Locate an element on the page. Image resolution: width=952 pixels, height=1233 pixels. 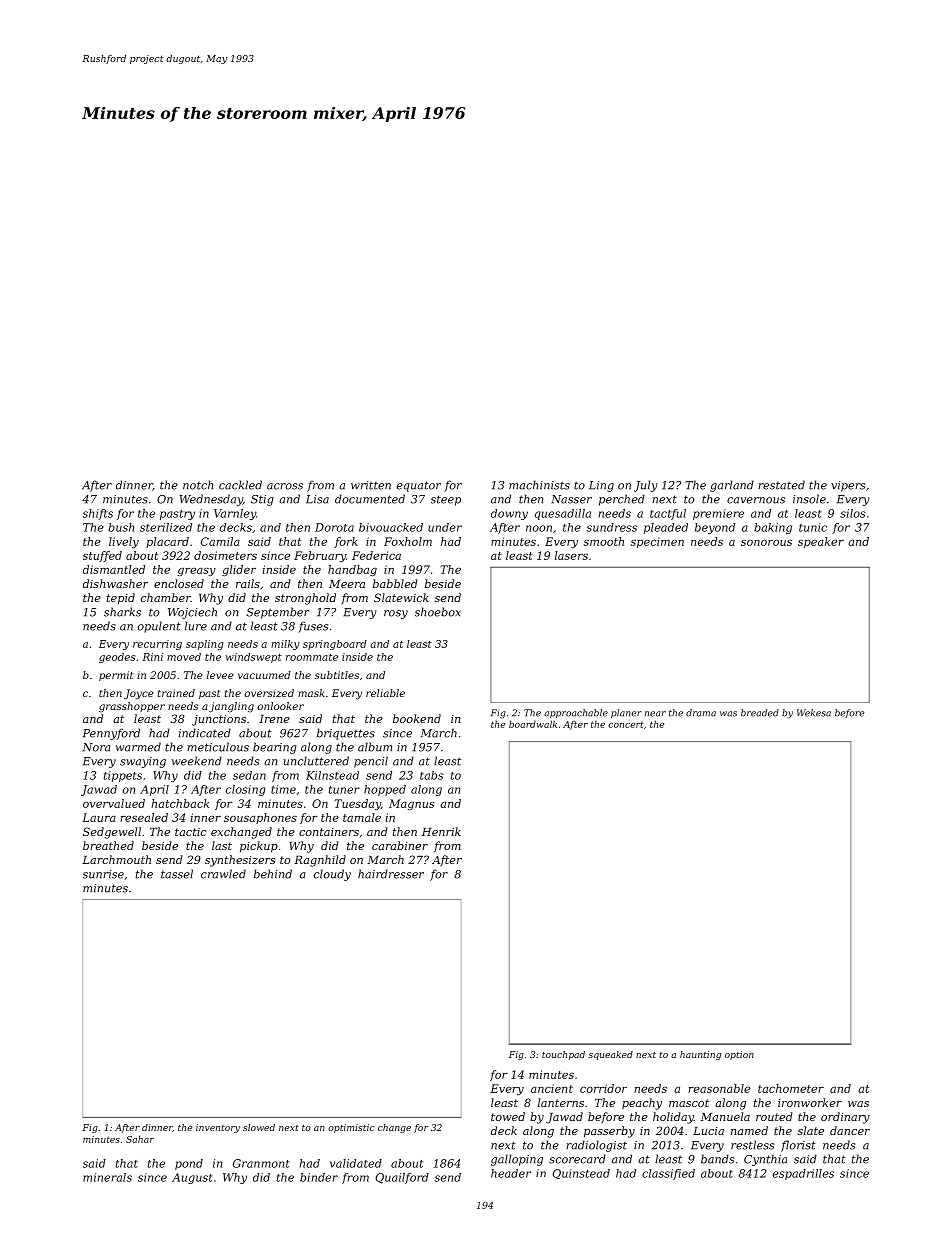
haunting is located at coordinates (700, 1055).
